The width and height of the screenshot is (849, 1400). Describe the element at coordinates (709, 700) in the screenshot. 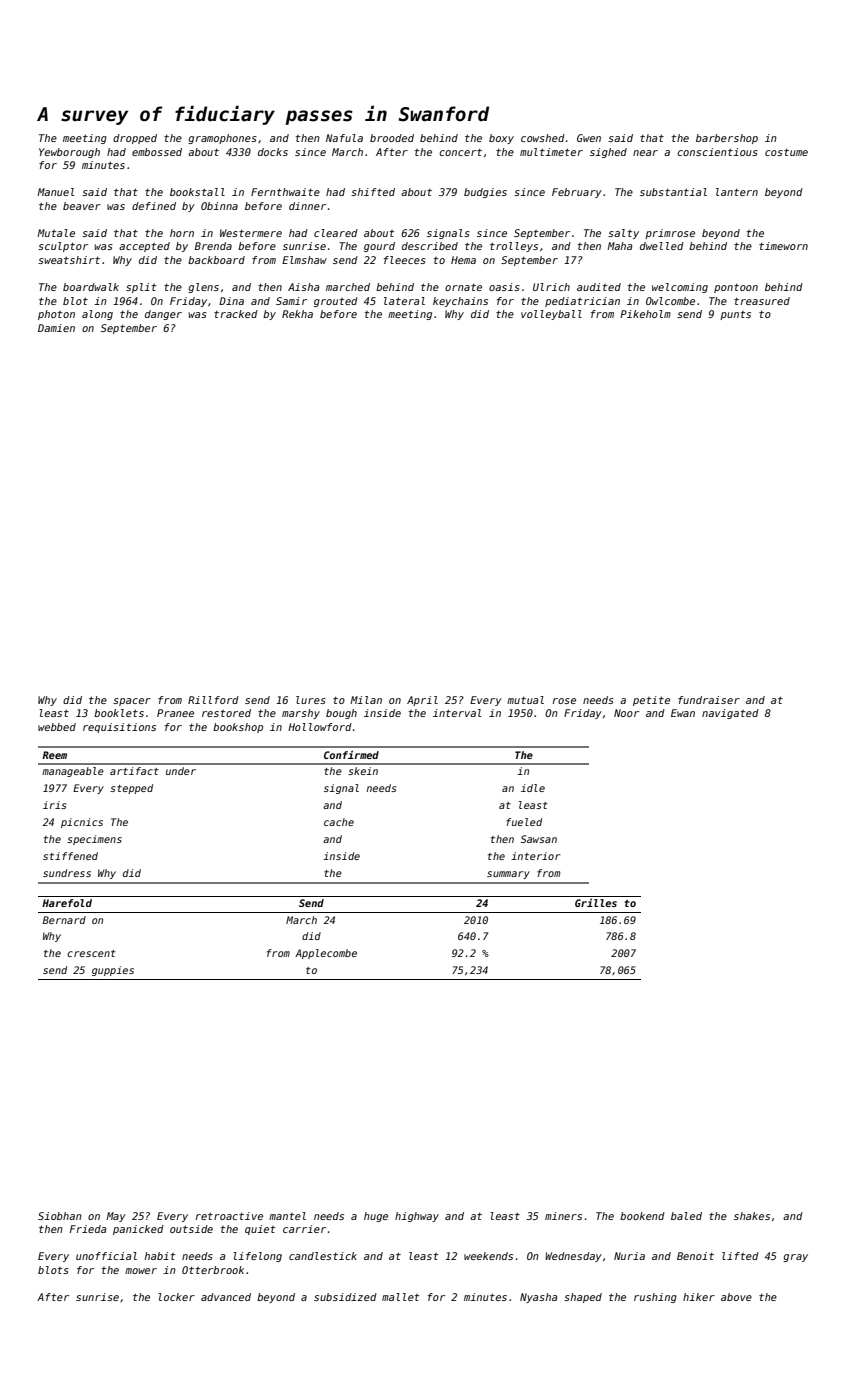

I see `fundraiser` at that location.
